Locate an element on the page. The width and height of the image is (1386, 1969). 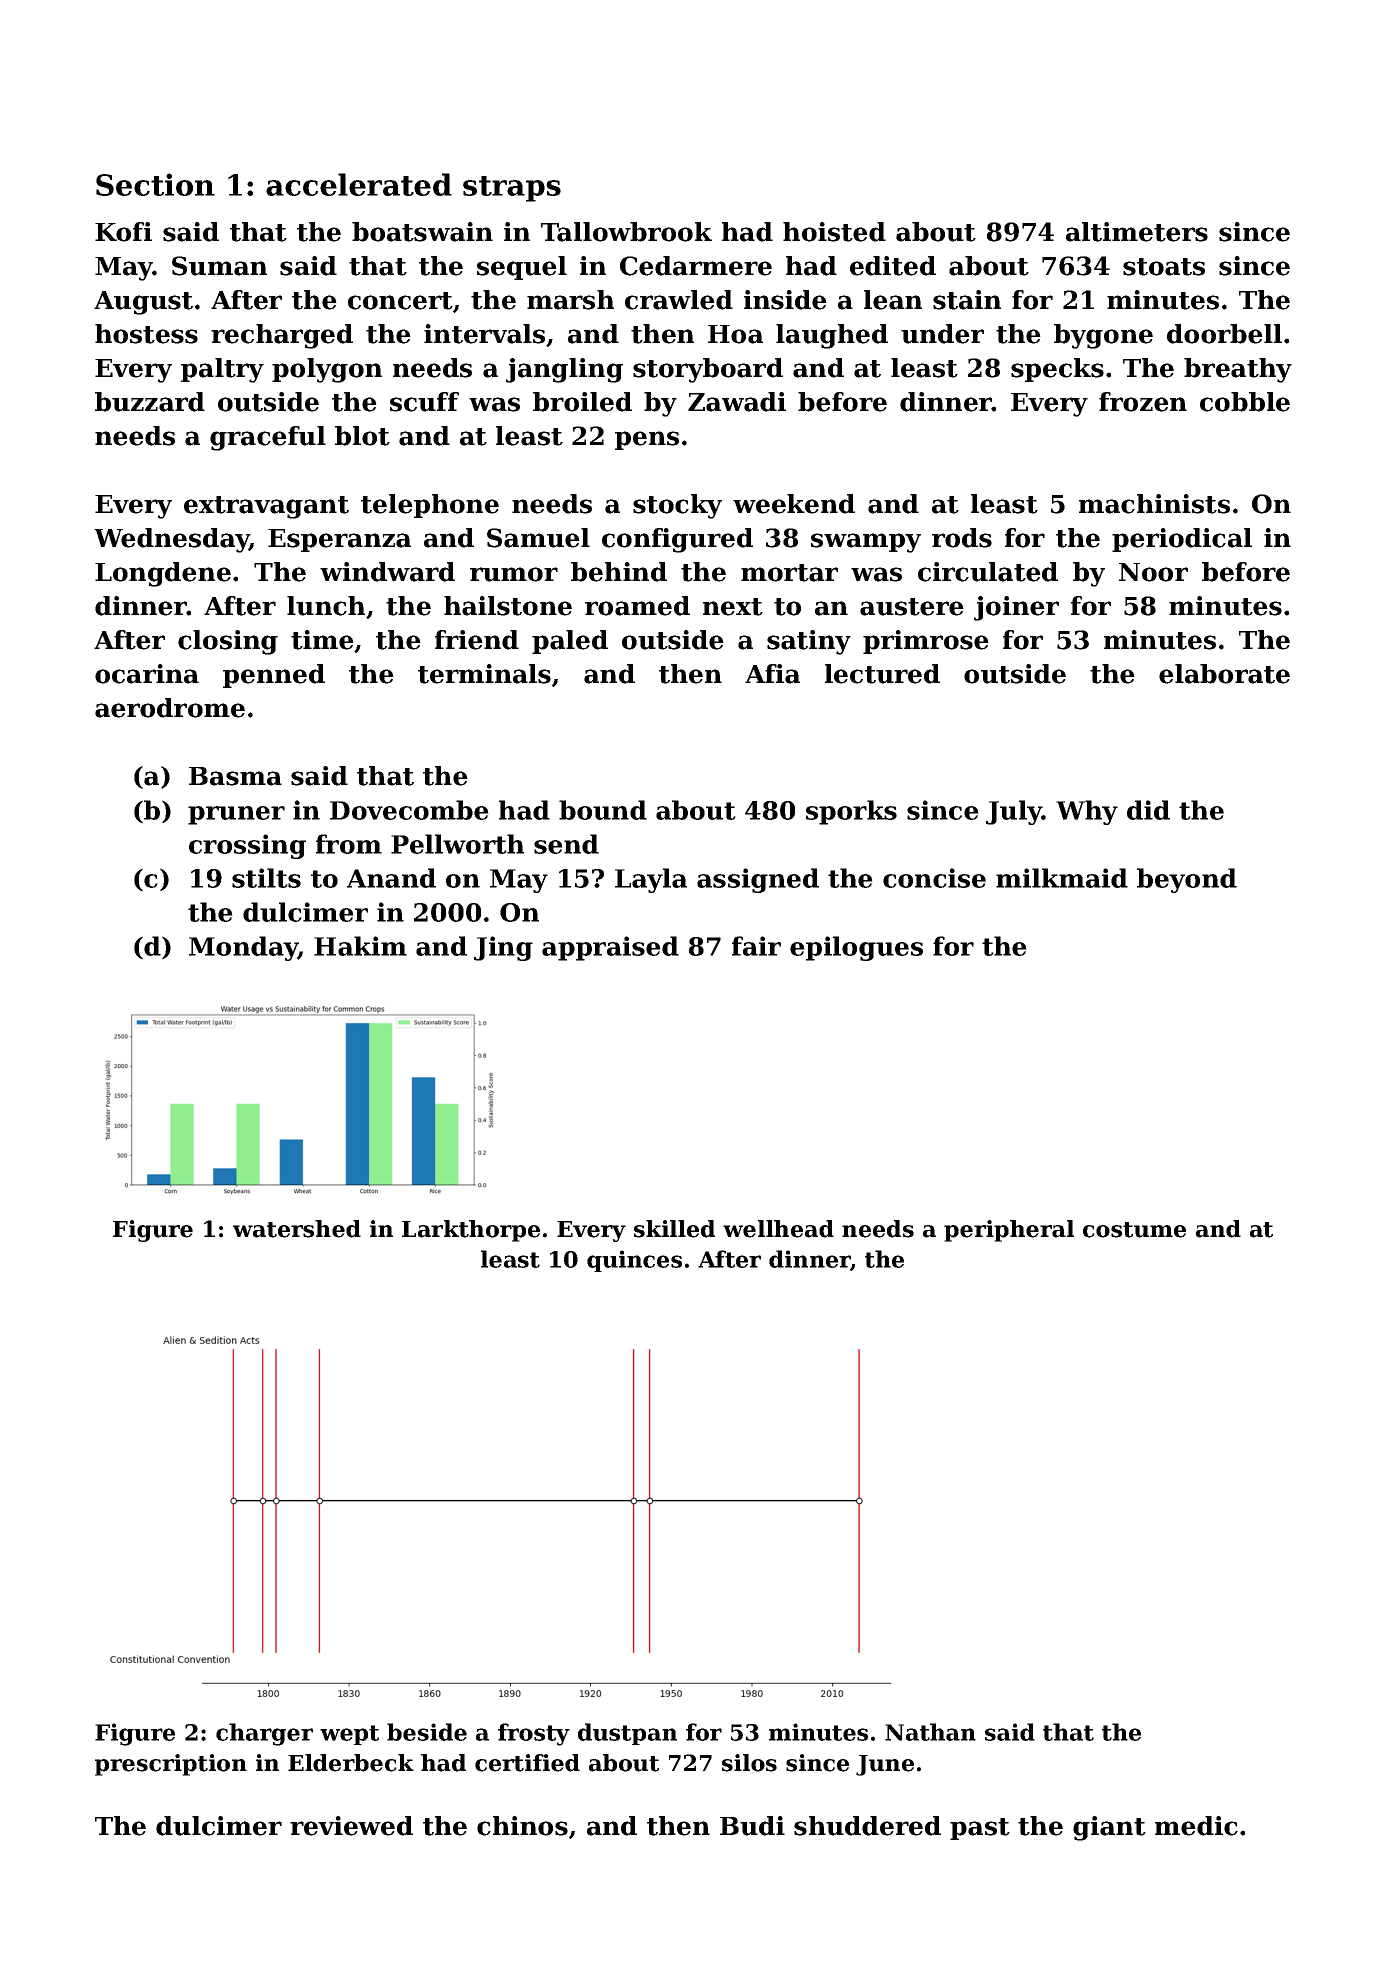
chinos is located at coordinates (522, 1826).
